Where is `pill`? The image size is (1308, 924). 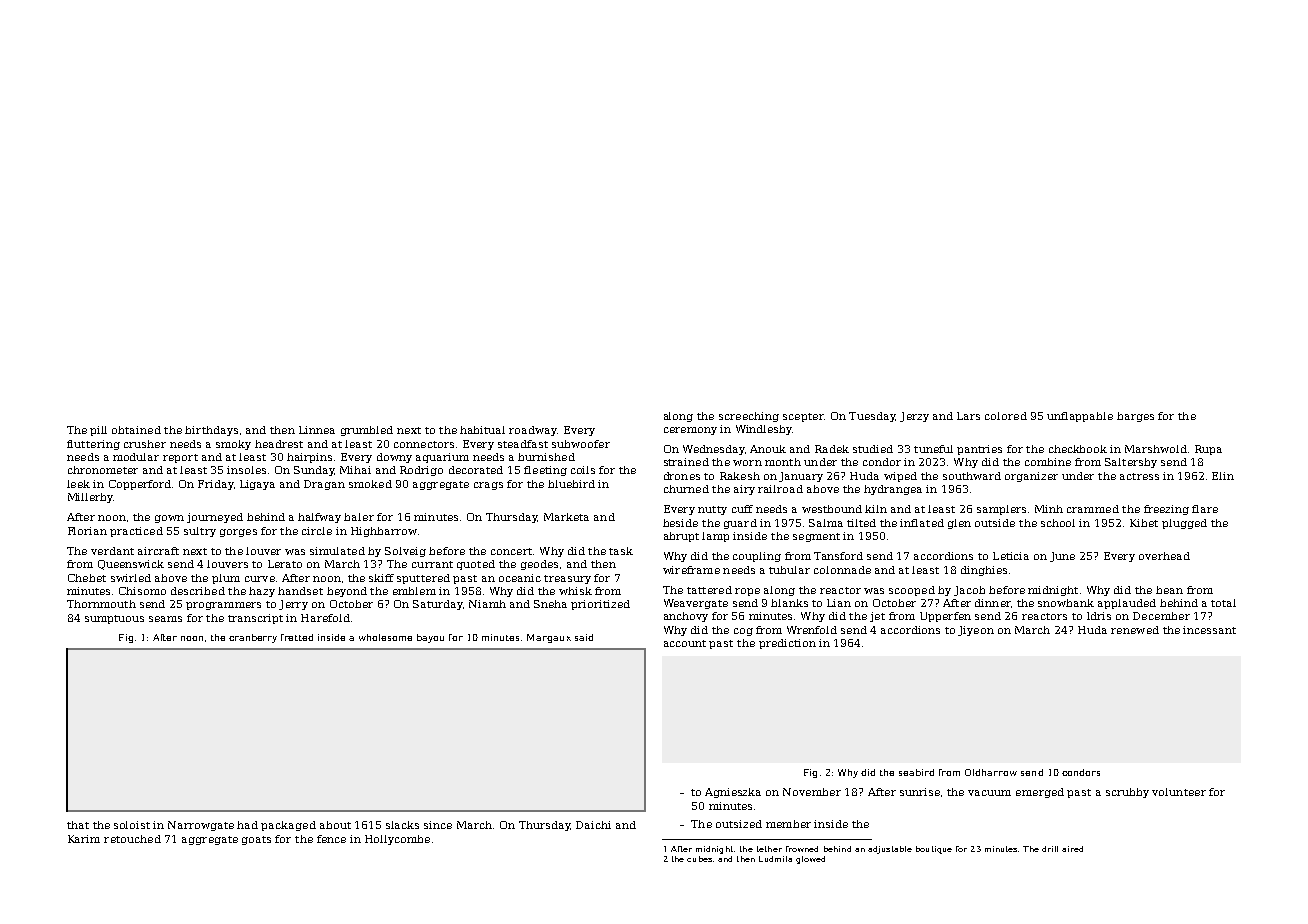 pill is located at coordinates (98, 431).
